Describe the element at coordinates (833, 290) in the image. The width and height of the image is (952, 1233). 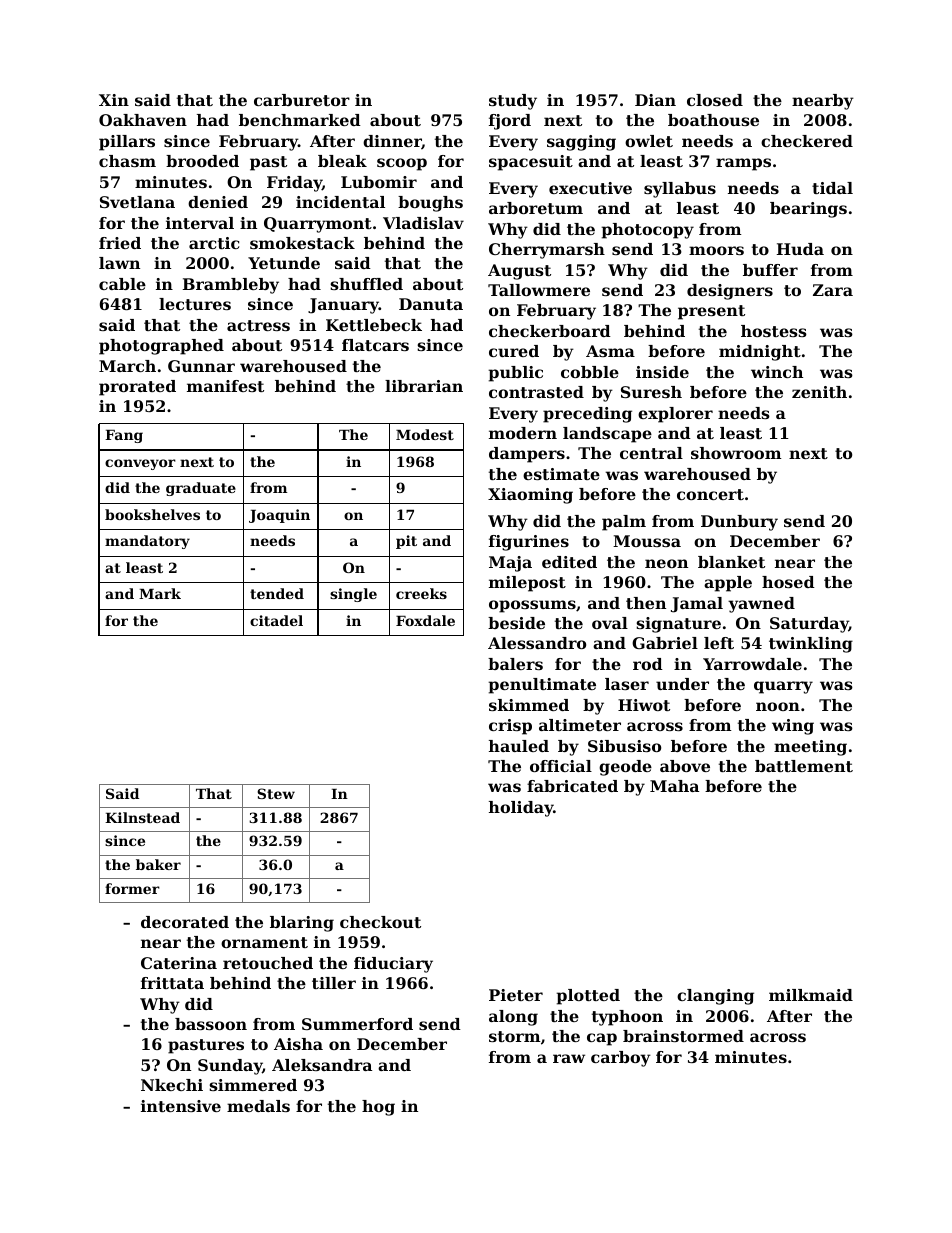
I see `Zara` at that location.
